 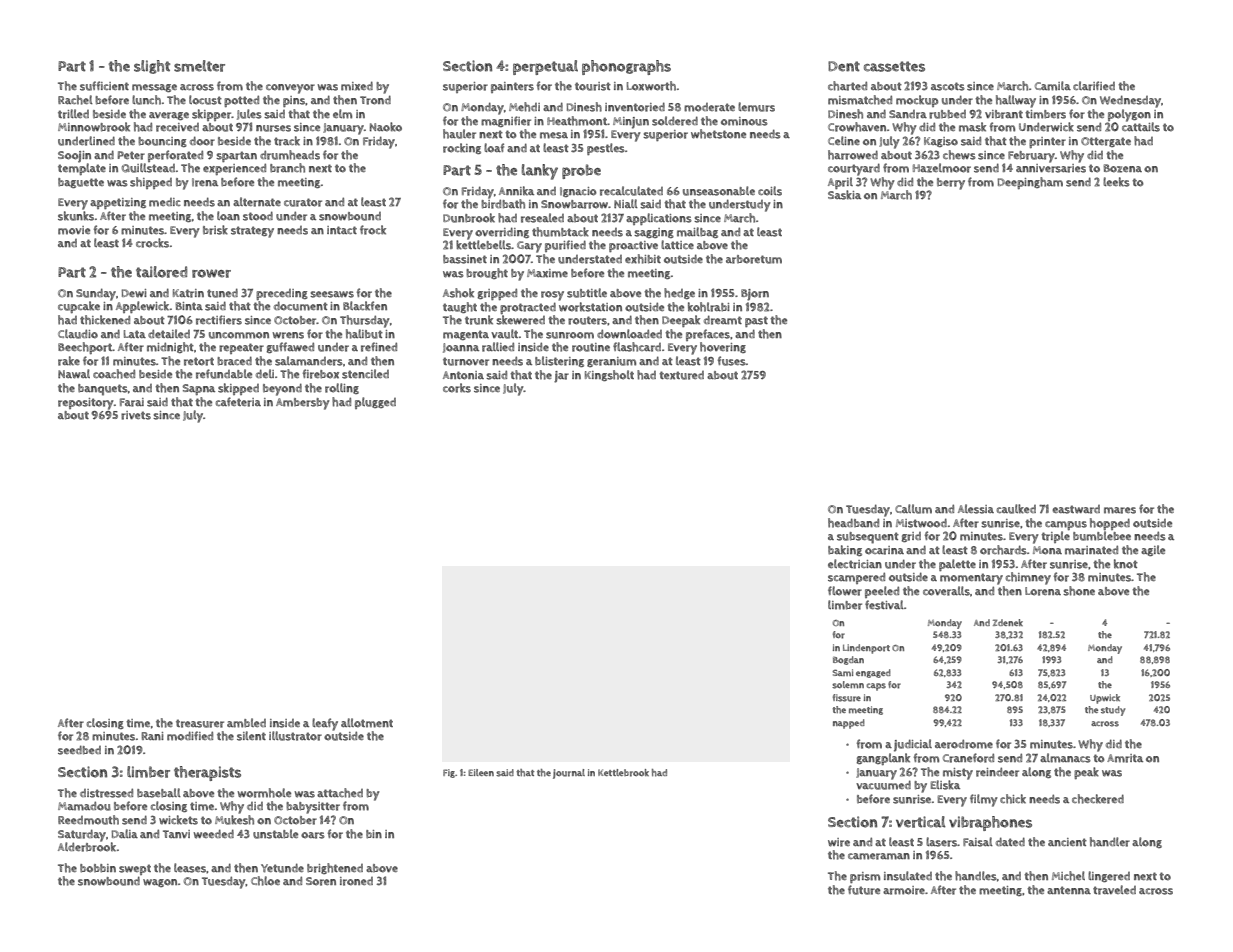 What do you see at coordinates (904, 890) in the document?
I see `armoire` at bounding box center [904, 890].
